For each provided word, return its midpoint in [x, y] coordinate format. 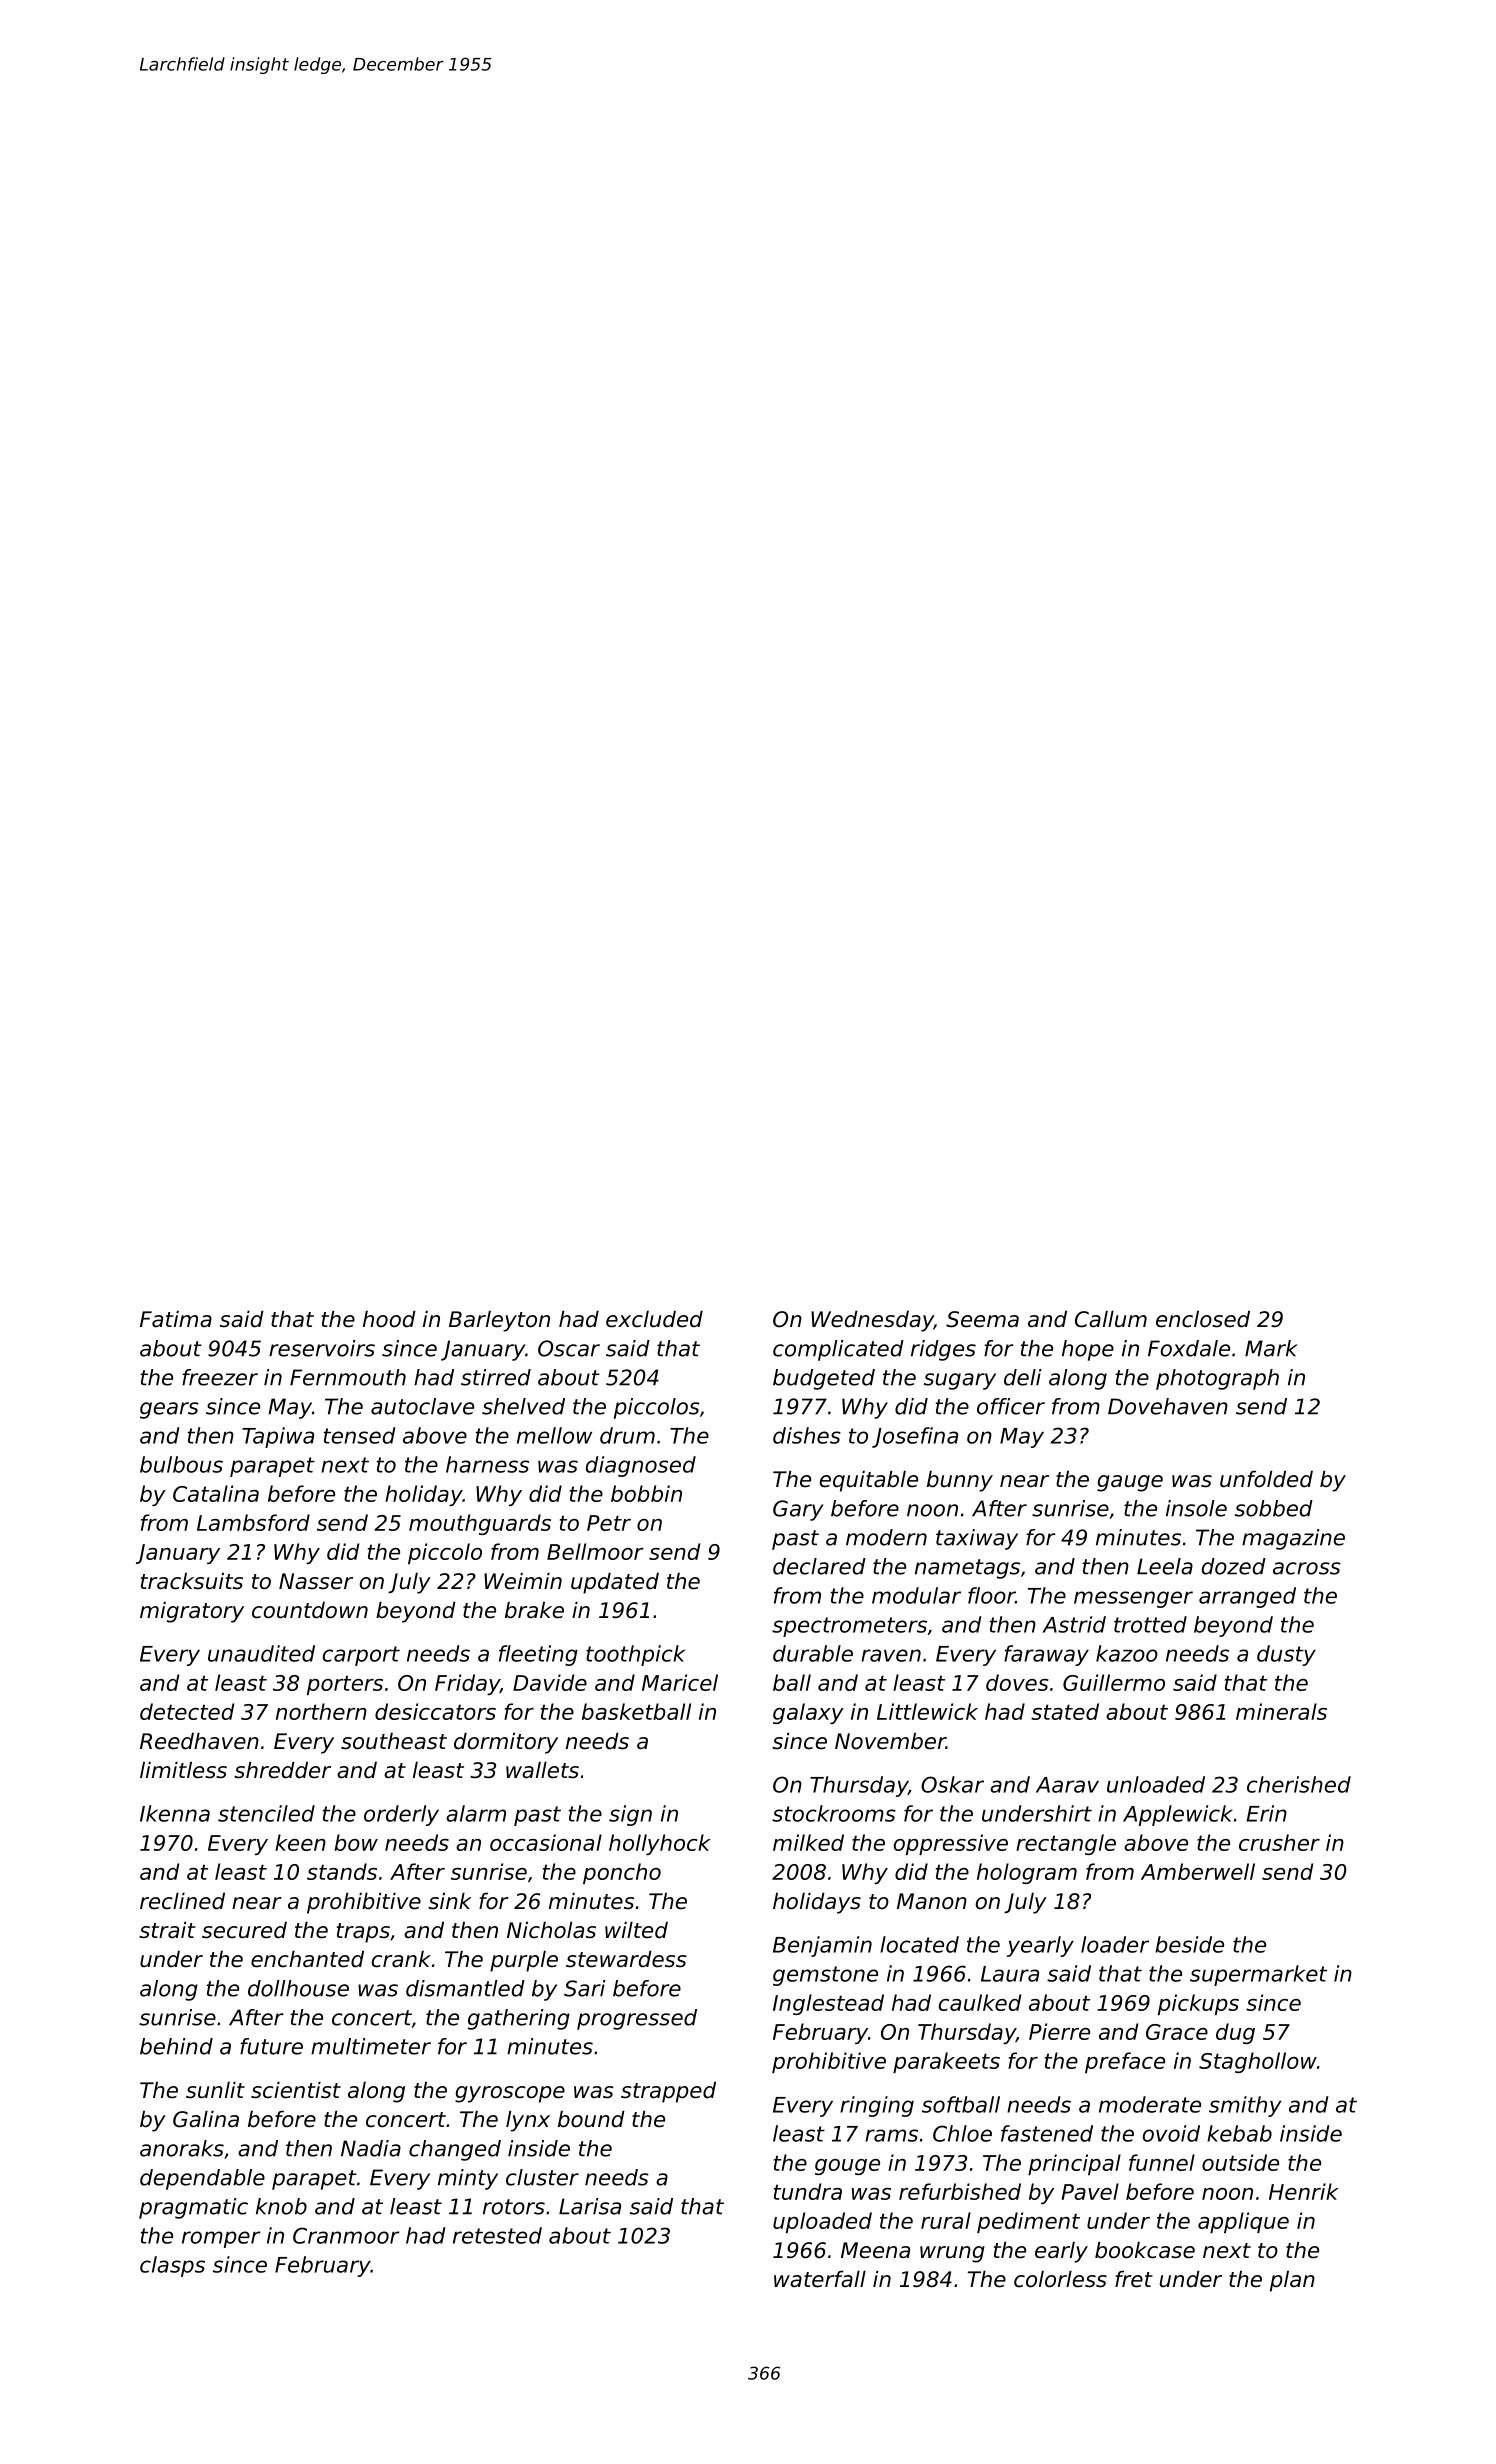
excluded [654, 1319]
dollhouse [298, 1988]
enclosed [1203, 1319]
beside [1189, 1944]
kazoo [1127, 1653]
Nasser [316, 1581]
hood [389, 1319]
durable [813, 1653]
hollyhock [660, 1844]
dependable [202, 2179]
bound [591, 2119]
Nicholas [551, 1930]
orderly [401, 1815]
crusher [1279, 1842]
